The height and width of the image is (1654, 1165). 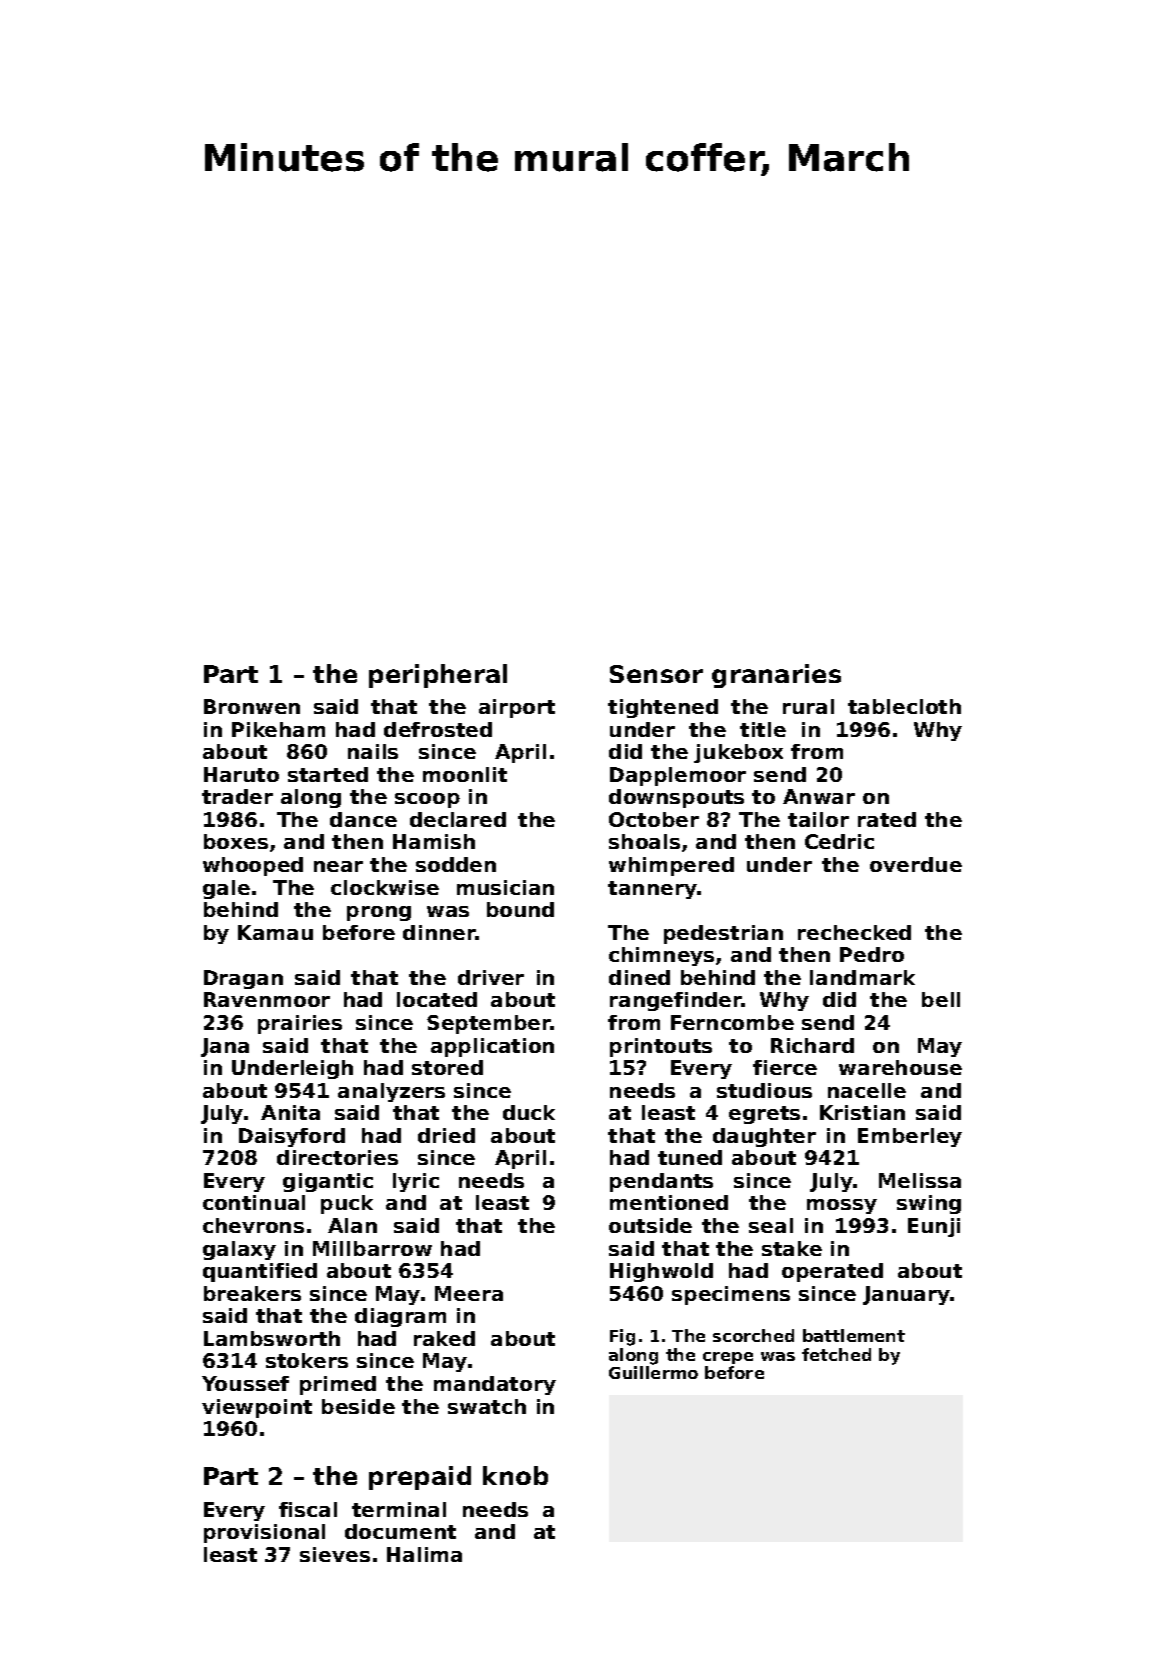 I want to click on Emberley, so click(x=910, y=1137).
